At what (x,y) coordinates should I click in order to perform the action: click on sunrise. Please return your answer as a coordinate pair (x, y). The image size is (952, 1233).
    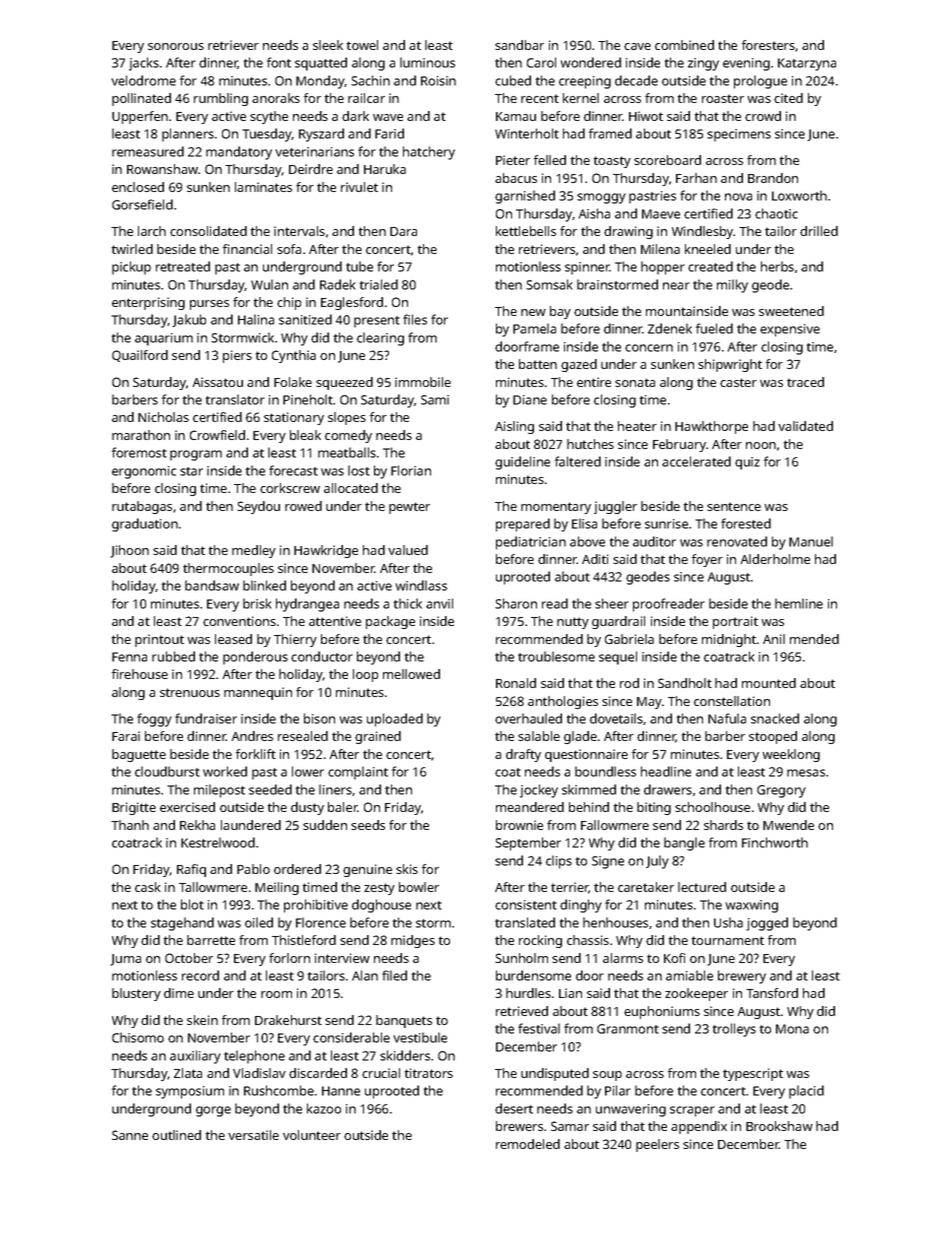
    Looking at the image, I should click on (666, 524).
